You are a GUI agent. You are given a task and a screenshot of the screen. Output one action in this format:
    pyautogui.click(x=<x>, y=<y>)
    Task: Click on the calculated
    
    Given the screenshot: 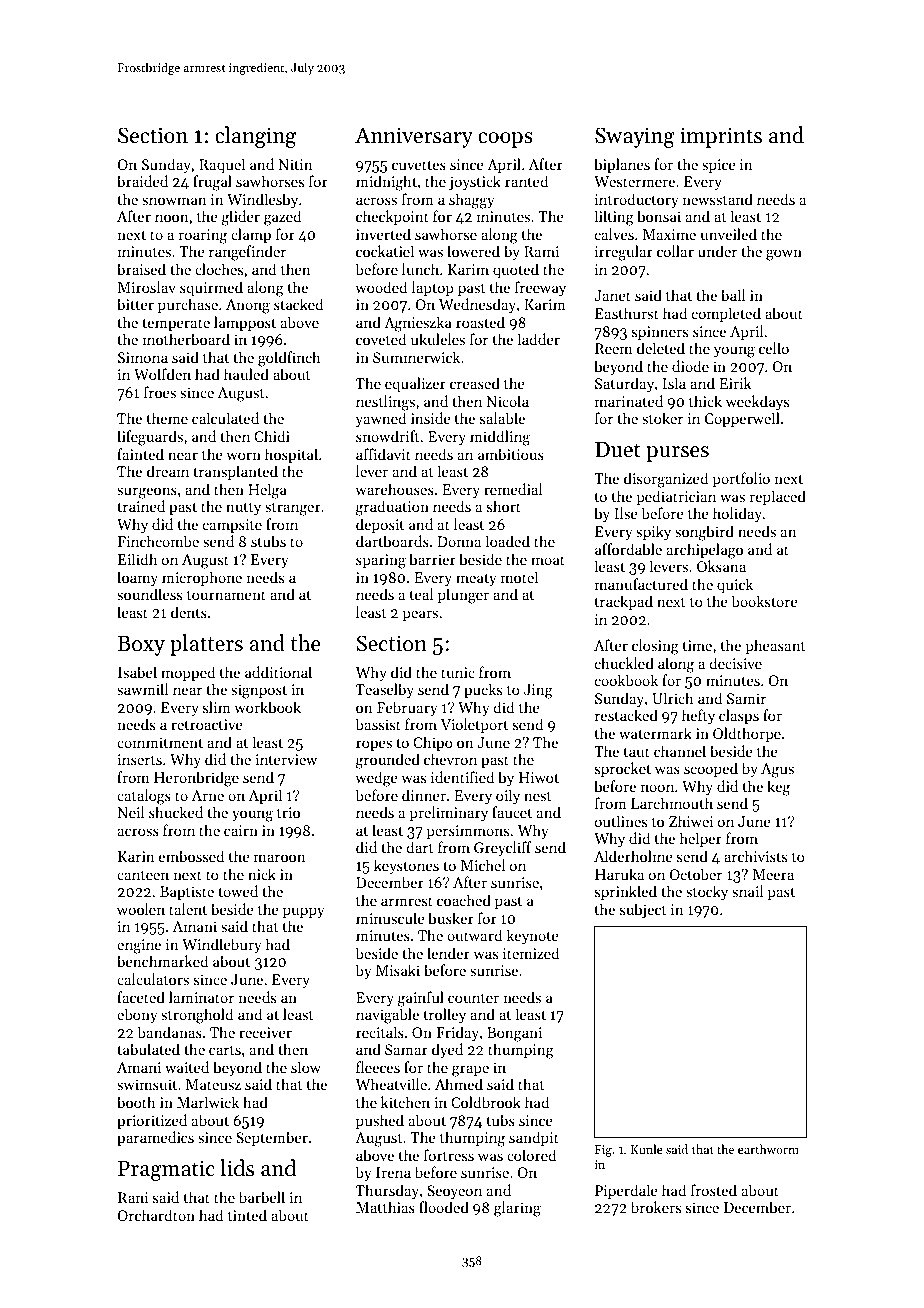 What is the action you would take?
    pyautogui.click(x=225, y=418)
